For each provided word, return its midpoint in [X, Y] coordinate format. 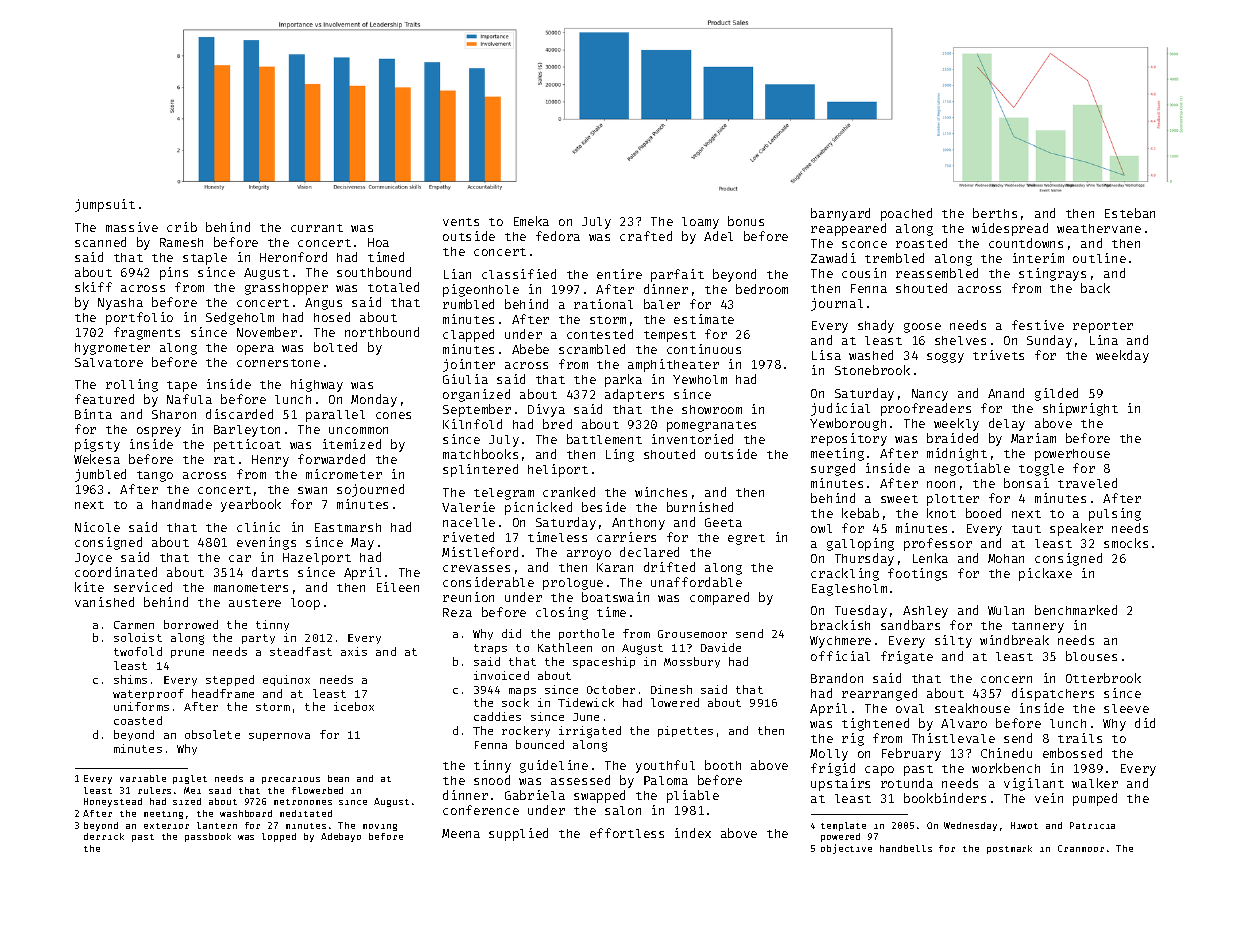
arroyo [589, 555]
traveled [1087, 483]
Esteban [1130, 213]
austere [255, 603]
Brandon [837, 678]
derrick [104, 836]
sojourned [370, 490]
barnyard [840, 214]
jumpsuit [105, 205]
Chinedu [1006, 753]
